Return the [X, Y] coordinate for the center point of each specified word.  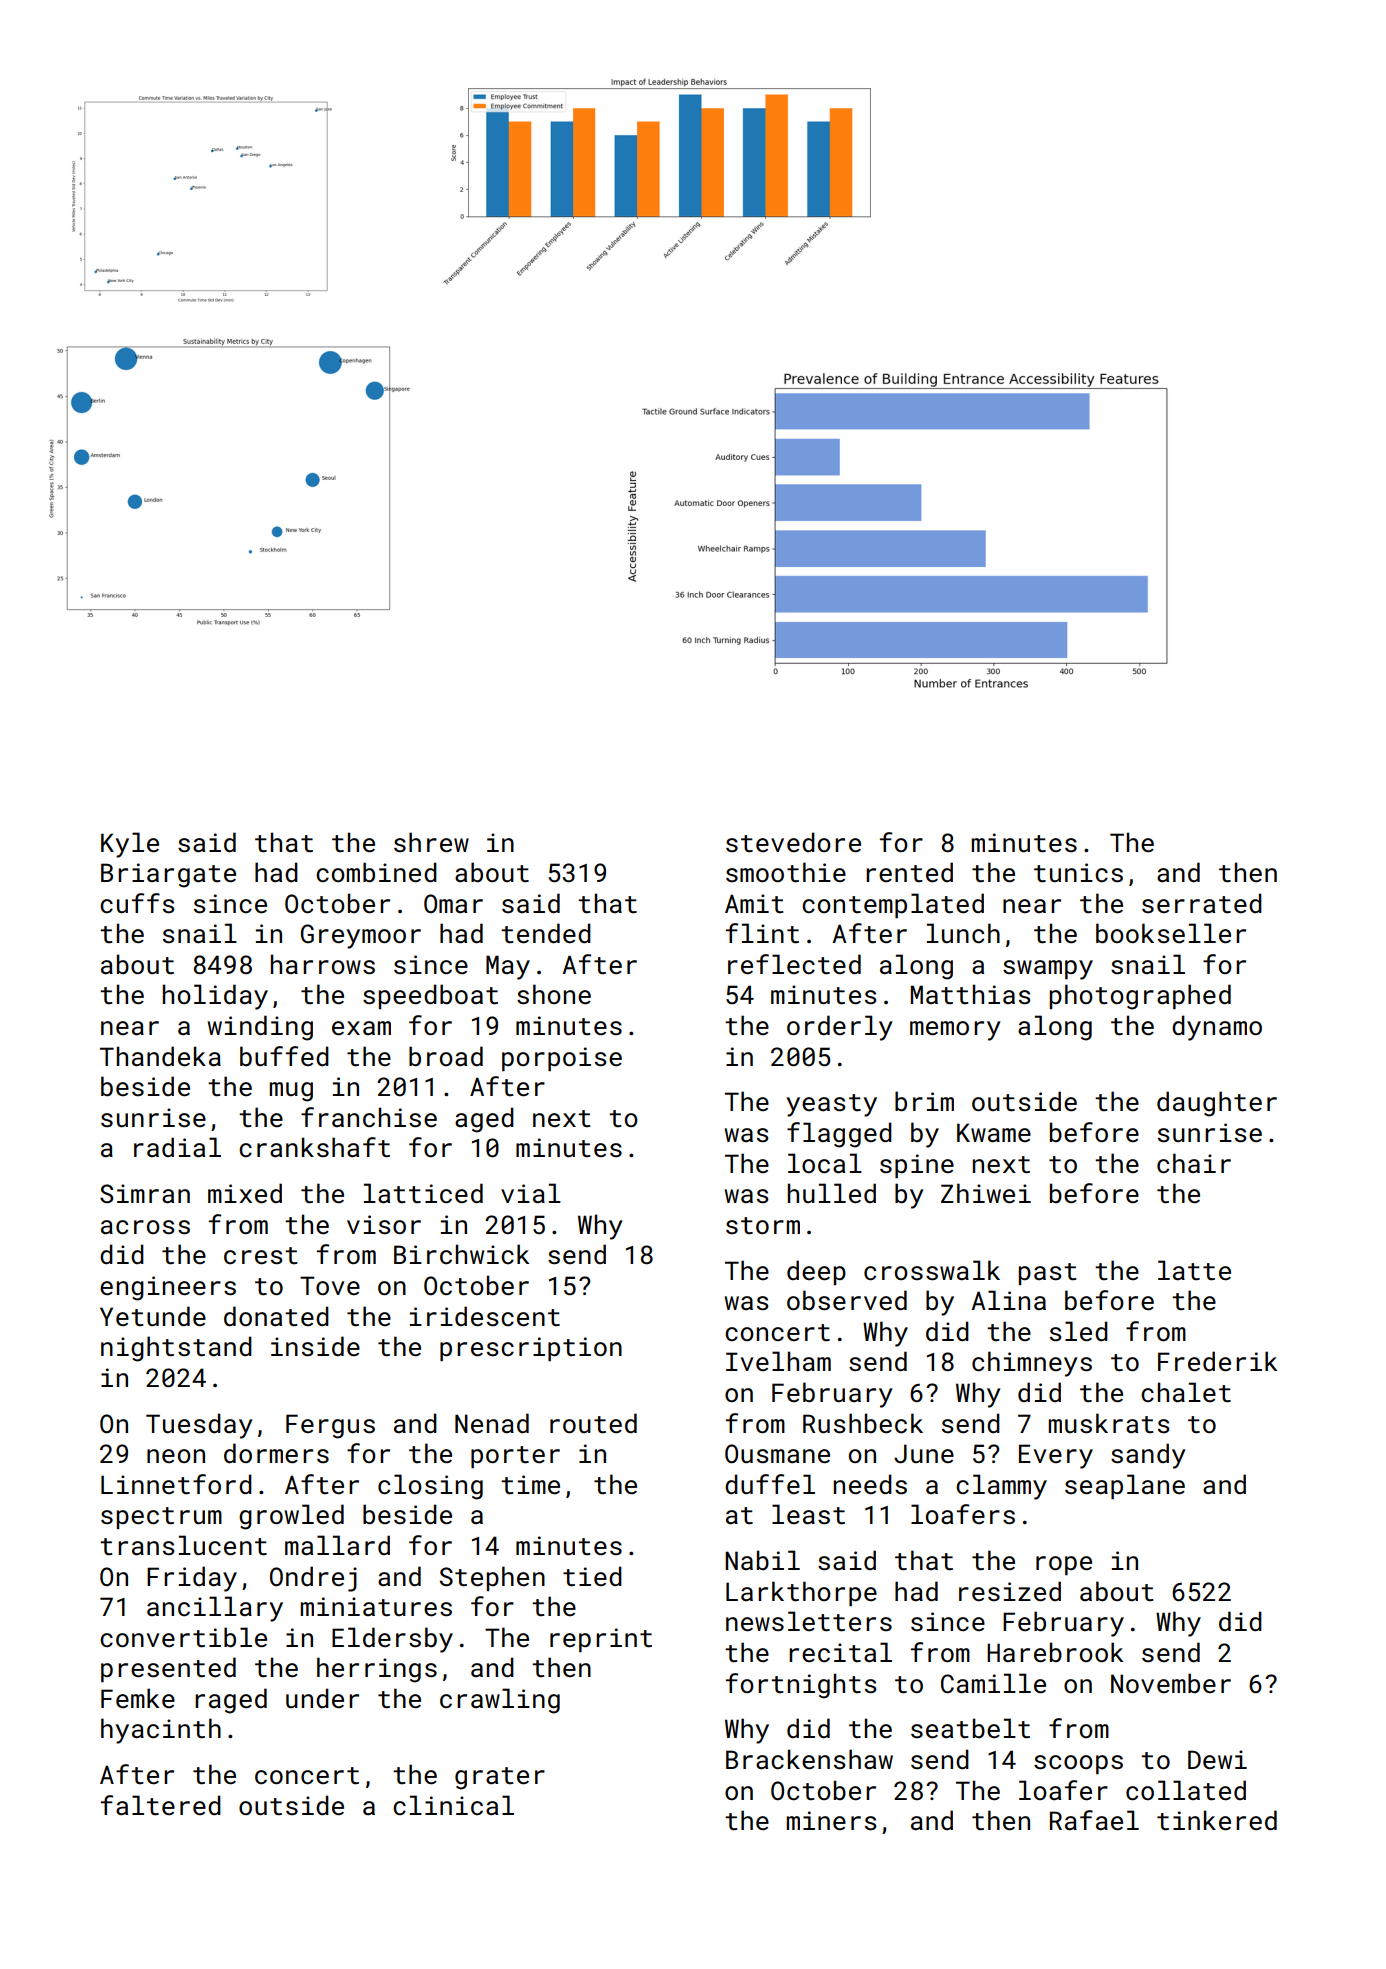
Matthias [971, 994]
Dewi [1217, 1759]
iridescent [485, 1316]
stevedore [793, 842]
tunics [1078, 873]
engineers [168, 1288]
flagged [839, 1135]
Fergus [330, 1426]
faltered [161, 1805]
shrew [431, 842]
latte [1194, 1270]
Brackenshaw [809, 1759]
